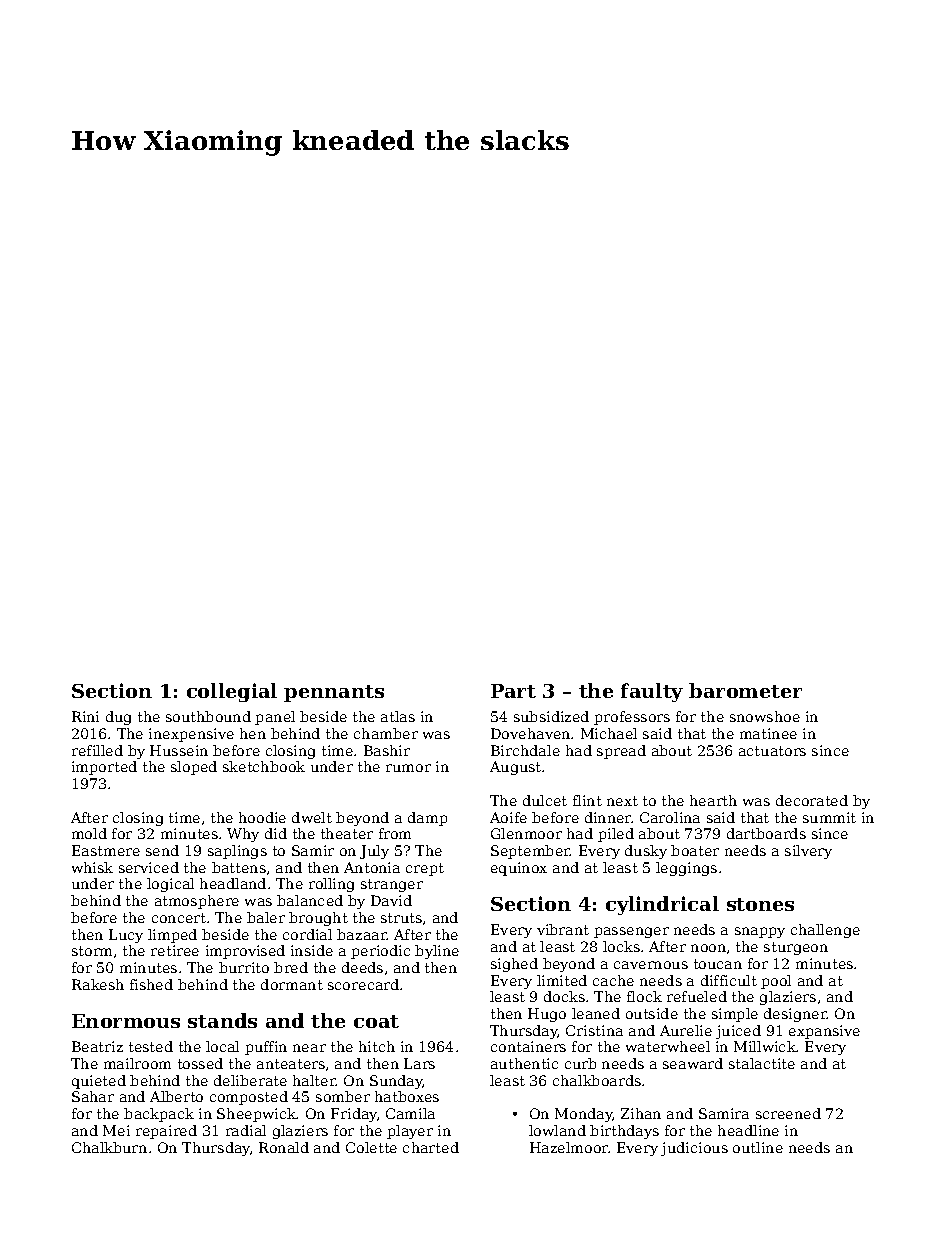 The width and height of the document is (952, 1233). What do you see at coordinates (85, 716) in the document?
I see `Rini` at bounding box center [85, 716].
